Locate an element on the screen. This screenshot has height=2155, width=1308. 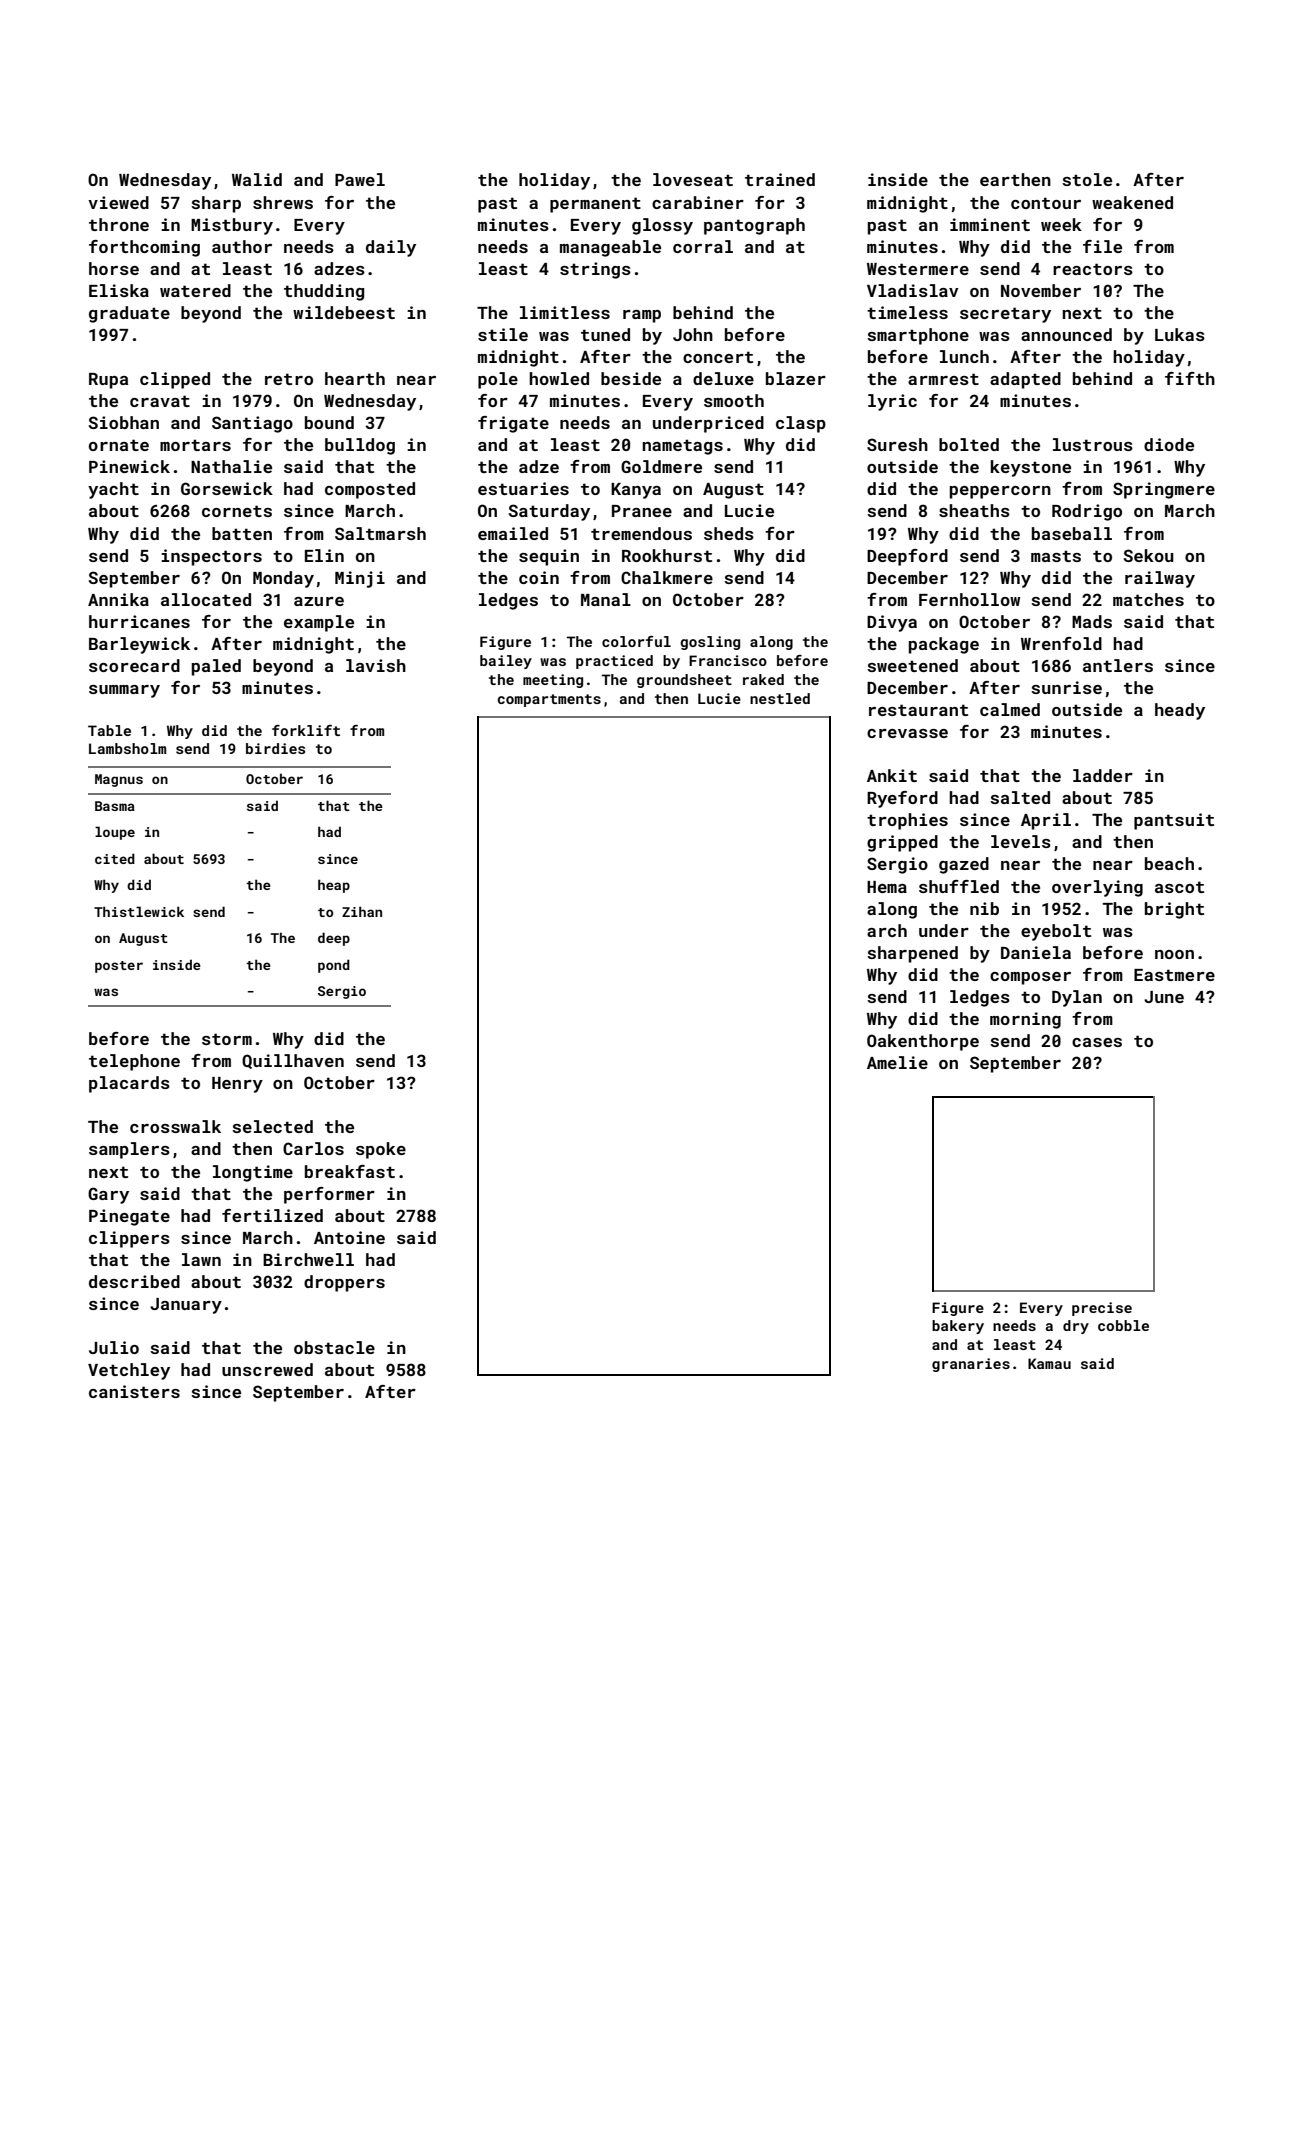
ornate is located at coordinates (119, 445).
